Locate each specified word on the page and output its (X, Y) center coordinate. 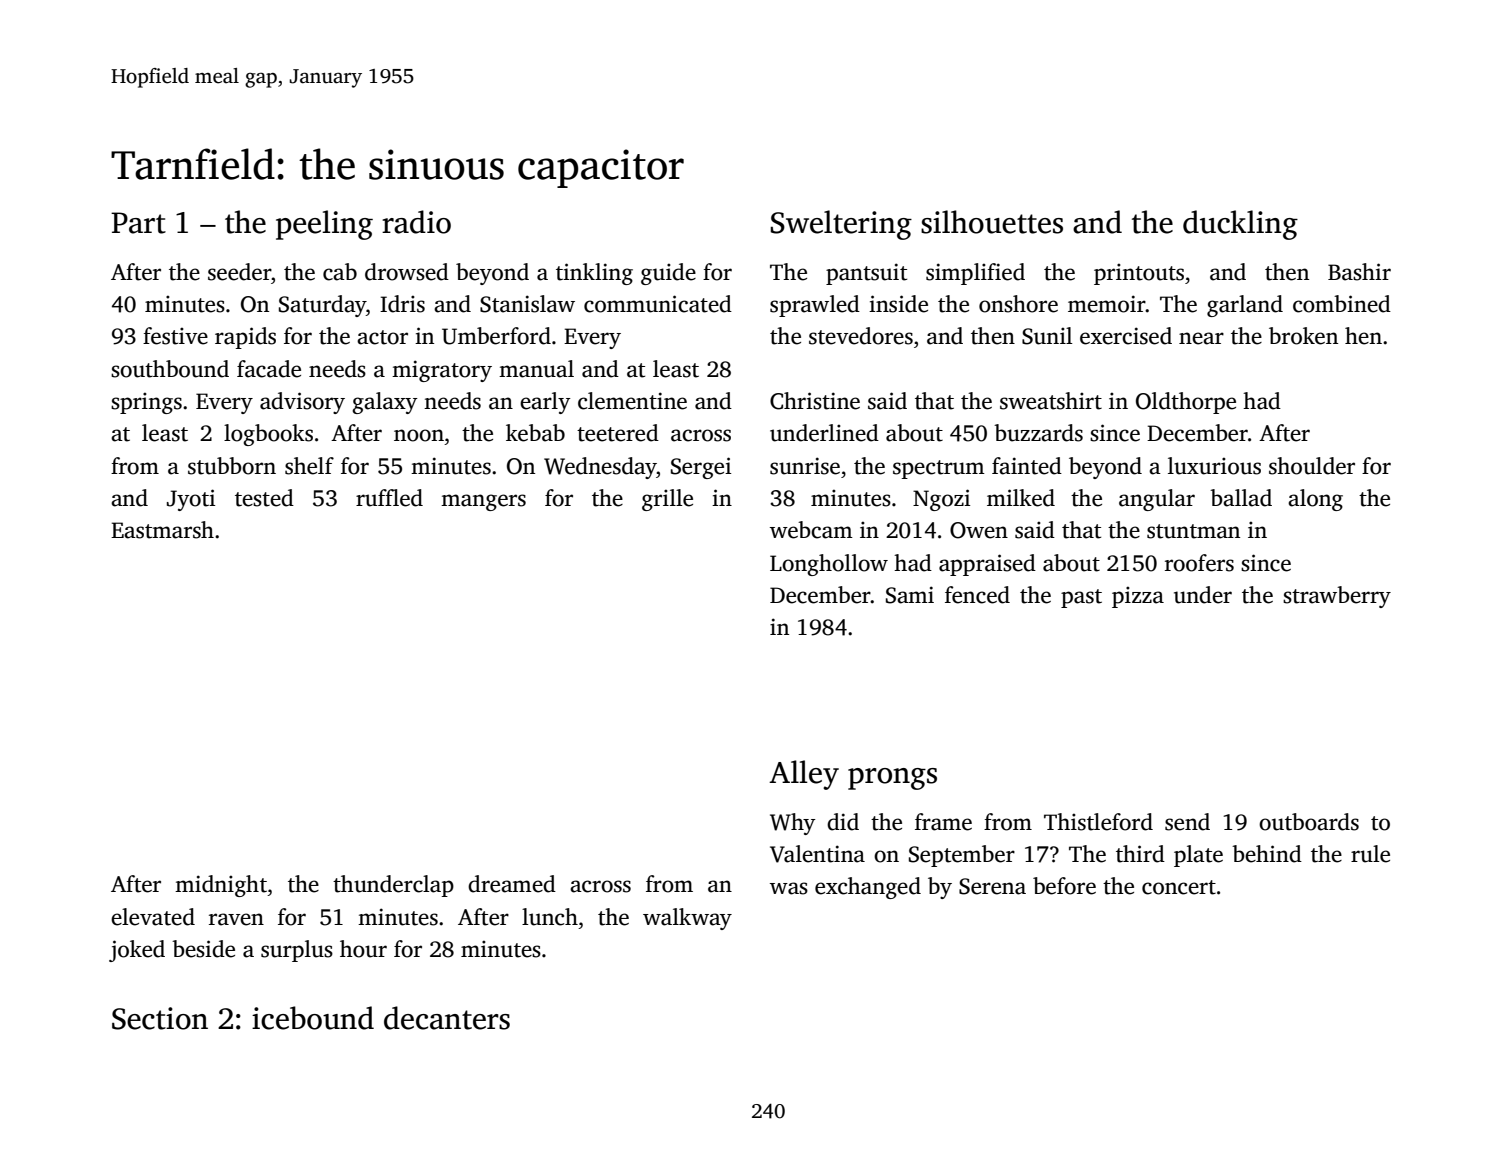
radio (416, 222)
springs (146, 403)
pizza (1138, 597)
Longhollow (829, 565)
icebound (313, 1018)
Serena (992, 886)
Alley (804, 775)
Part (138, 223)
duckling (1240, 225)
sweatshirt (1051, 401)
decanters (447, 1018)
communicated (658, 304)
